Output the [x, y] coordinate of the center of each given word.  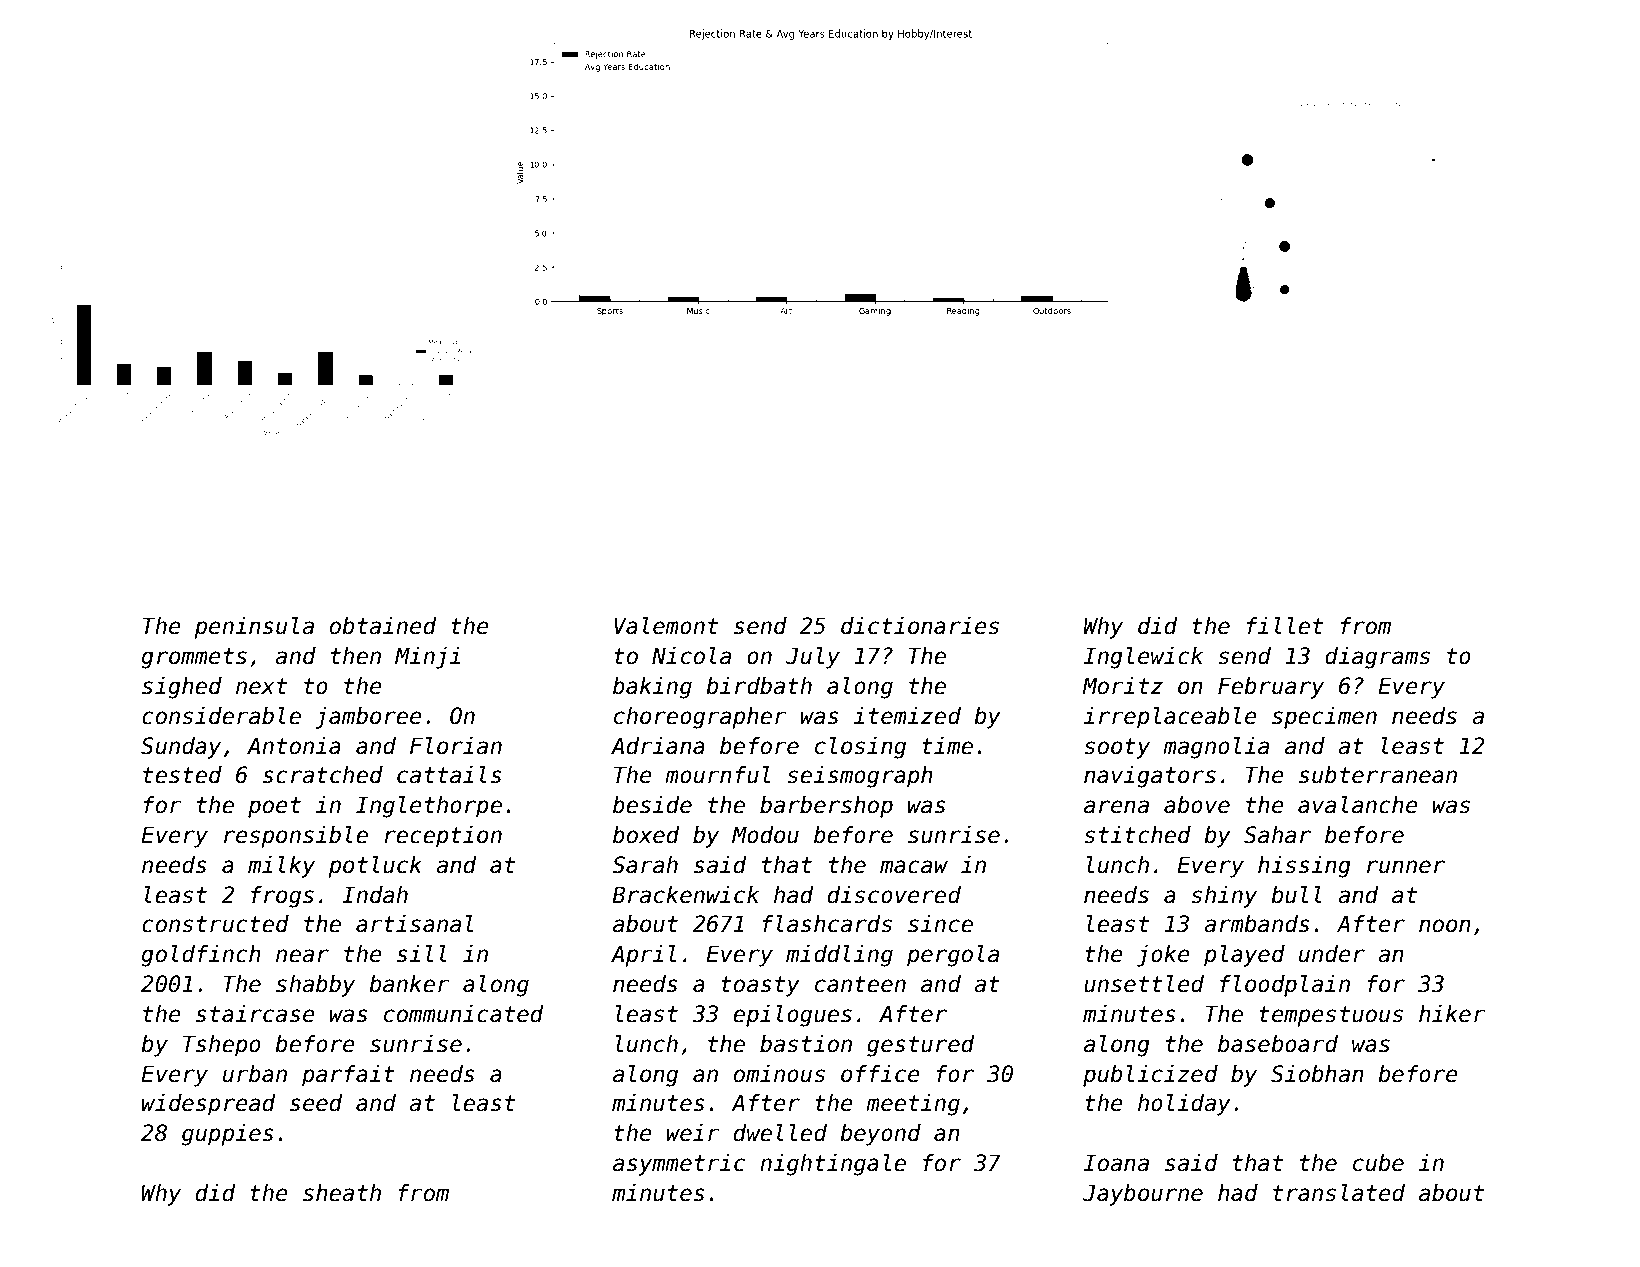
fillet [1285, 626]
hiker [1452, 1014]
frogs [282, 897]
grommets [194, 658]
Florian [456, 746]
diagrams [1377, 658]
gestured [921, 1046]
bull [1296, 895]
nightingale [833, 1165]
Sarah [645, 865]
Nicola [691, 656]
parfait [348, 1076]
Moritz [1122, 686]
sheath [342, 1193]
